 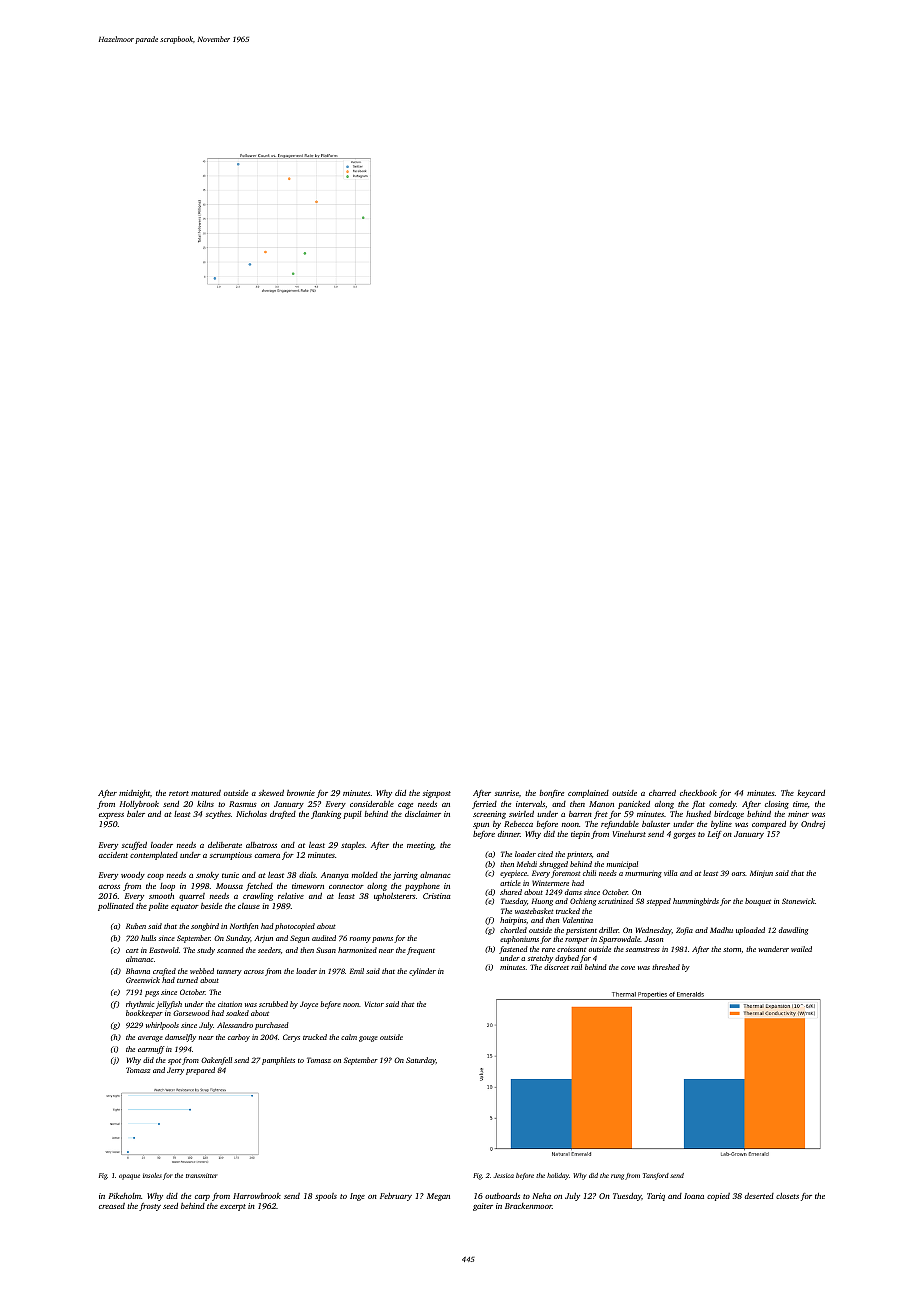 What do you see at coordinates (259, 887) in the image?
I see `fetched` at bounding box center [259, 887].
